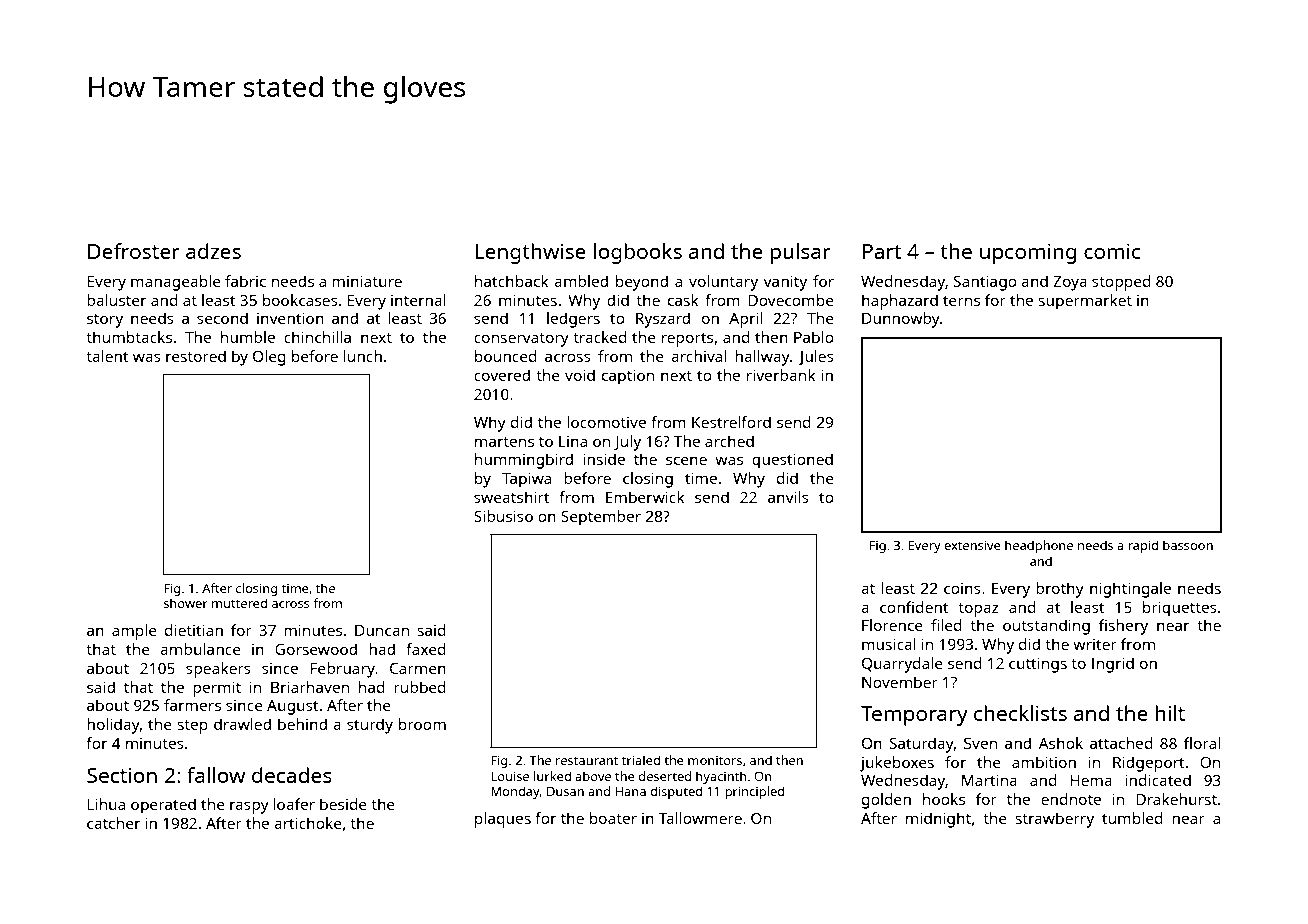 This document has width=1308, height=924. Describe the element at coordinates (511, 281) in the document. I see `hatchback` at that location.
